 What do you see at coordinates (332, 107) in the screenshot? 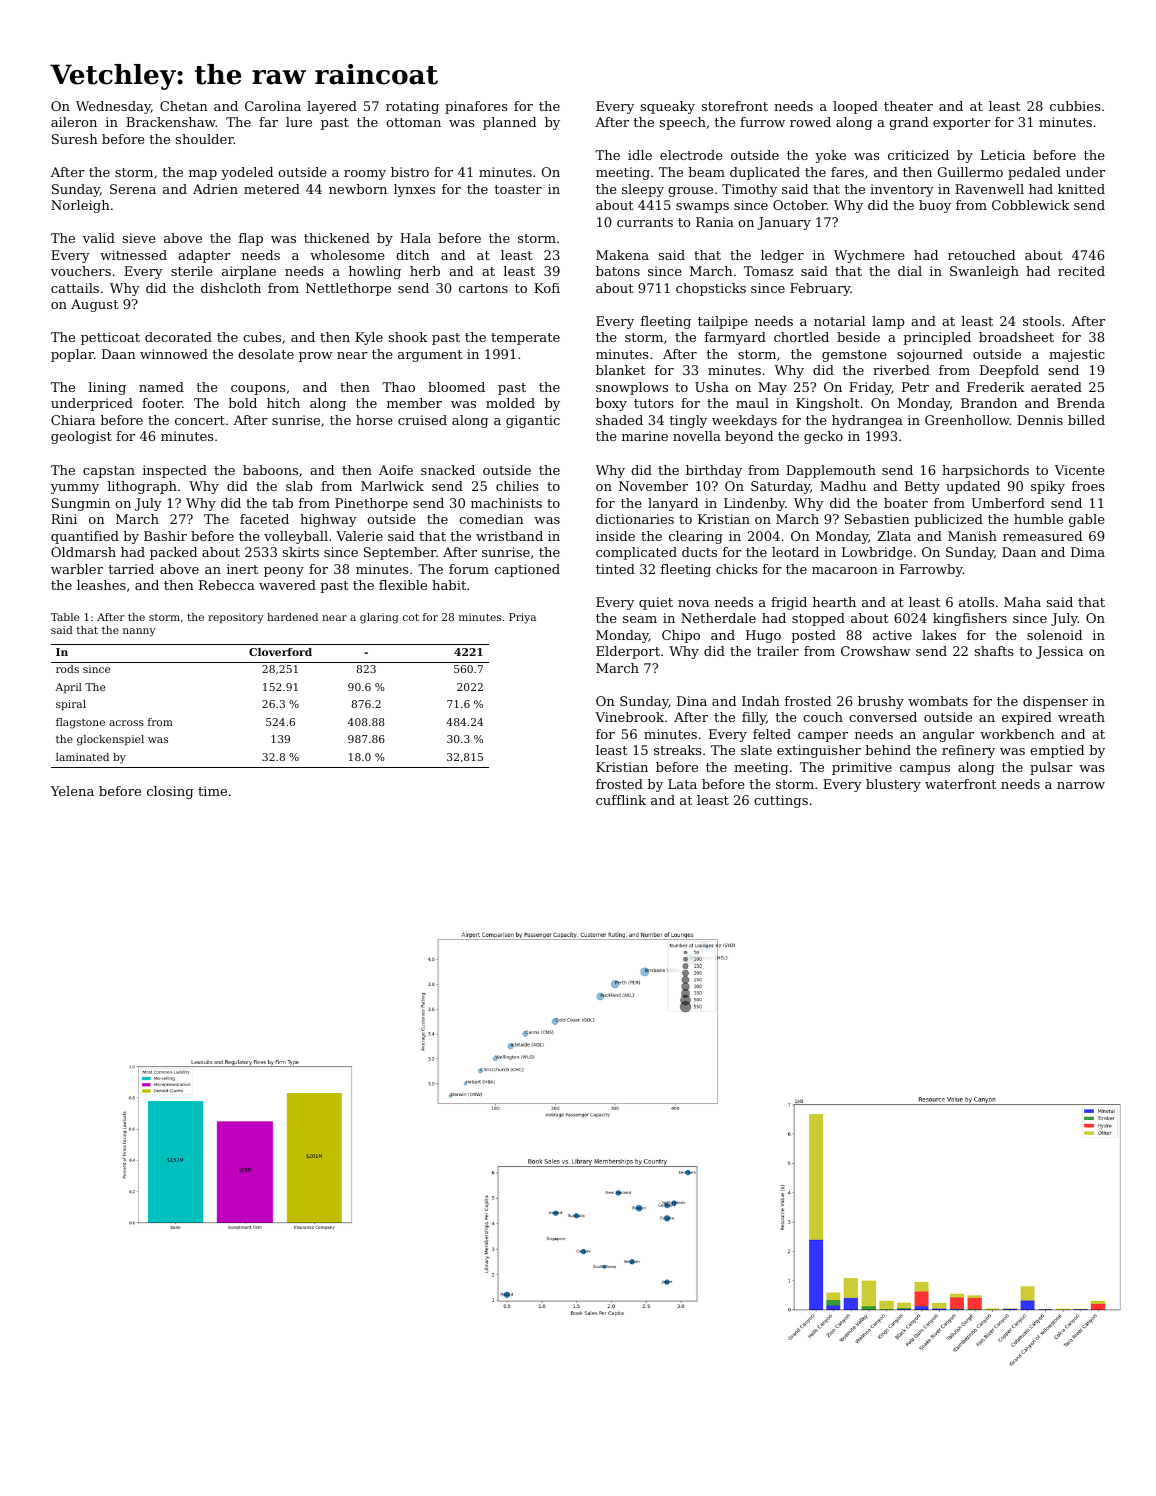
I see `layered` at bounding box center [332, 107].
